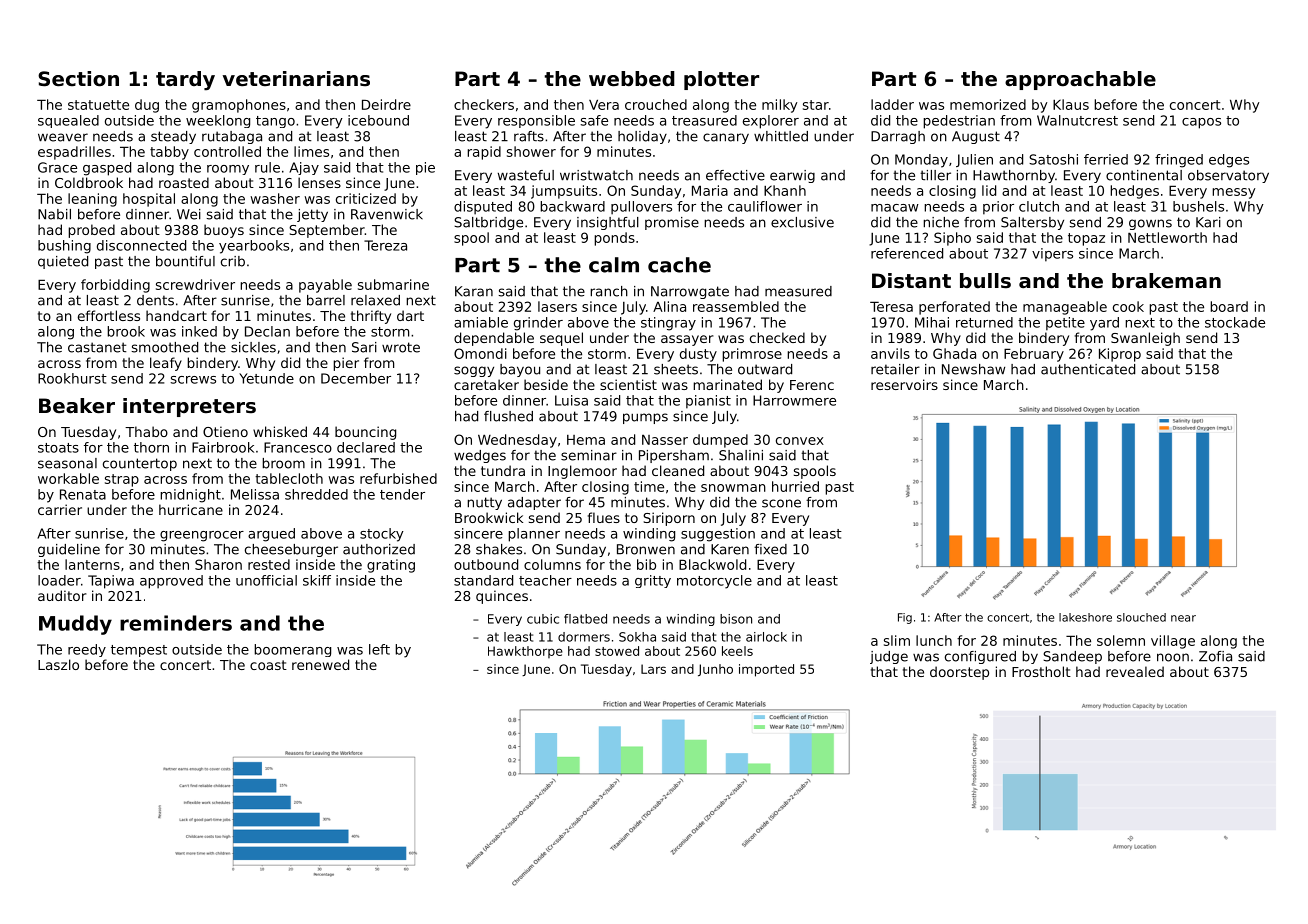  What do you see at coordinates (317, 580) in the image?
I see `skiff` at bounding box center [317, 580].
